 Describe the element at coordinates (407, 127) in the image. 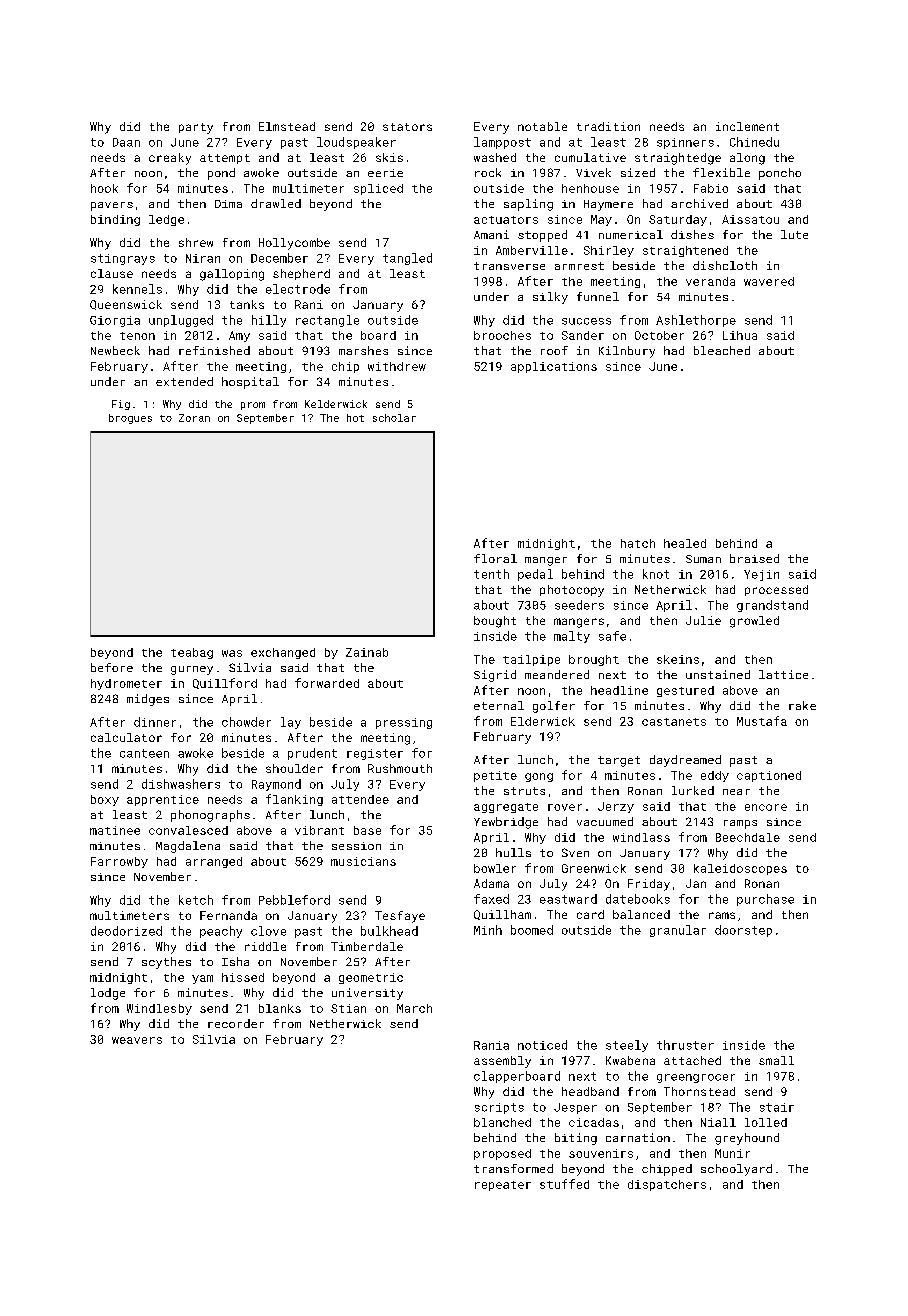

I see `stators` at that location.
